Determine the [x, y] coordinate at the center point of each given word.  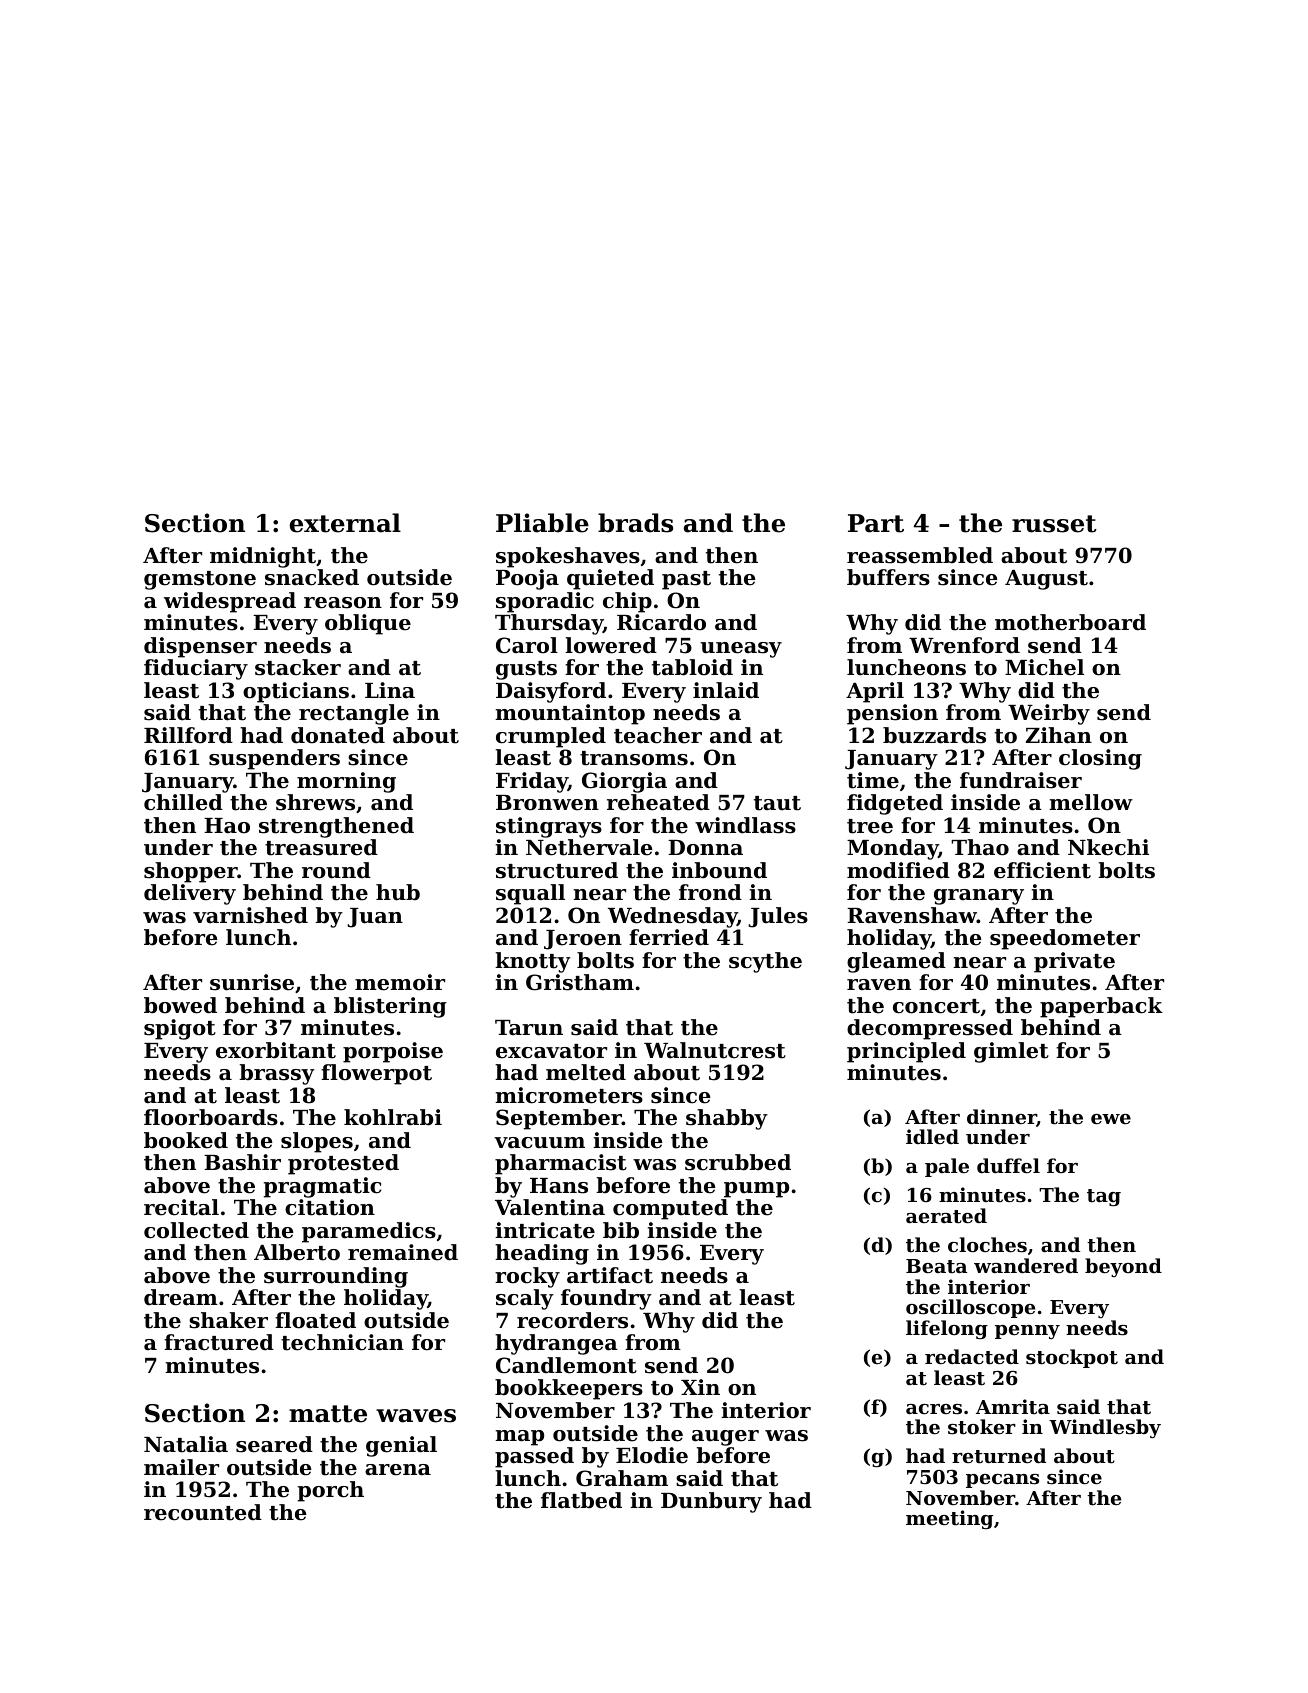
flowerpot [376, 1074]
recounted [203, 1512]
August [1046, 580]
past [686, 580]
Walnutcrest [715, 1050]
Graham [622, 1478]
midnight [263, 557]
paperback [1101, 1007]
